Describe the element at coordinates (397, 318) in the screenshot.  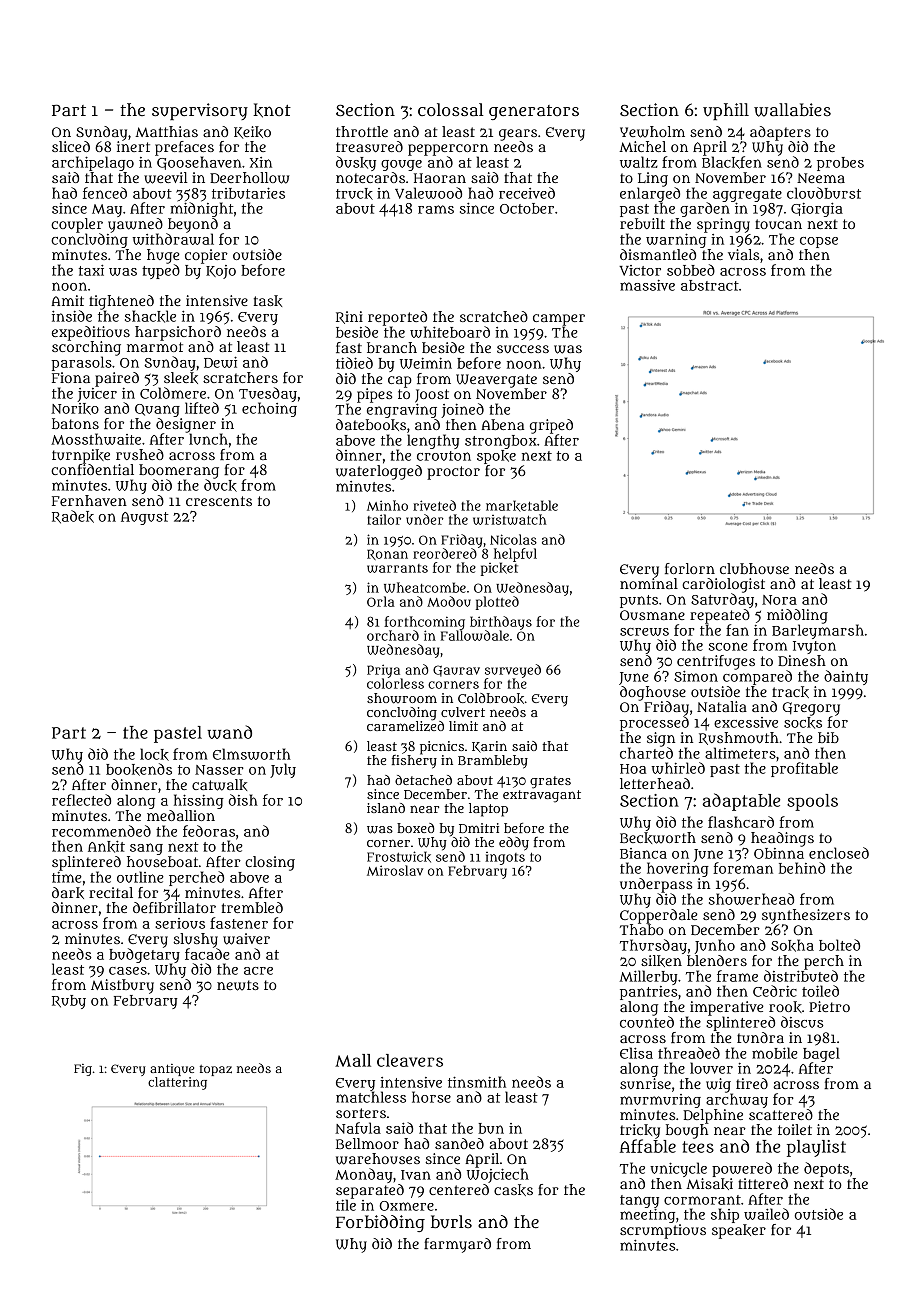
I see `reported` at that location.
